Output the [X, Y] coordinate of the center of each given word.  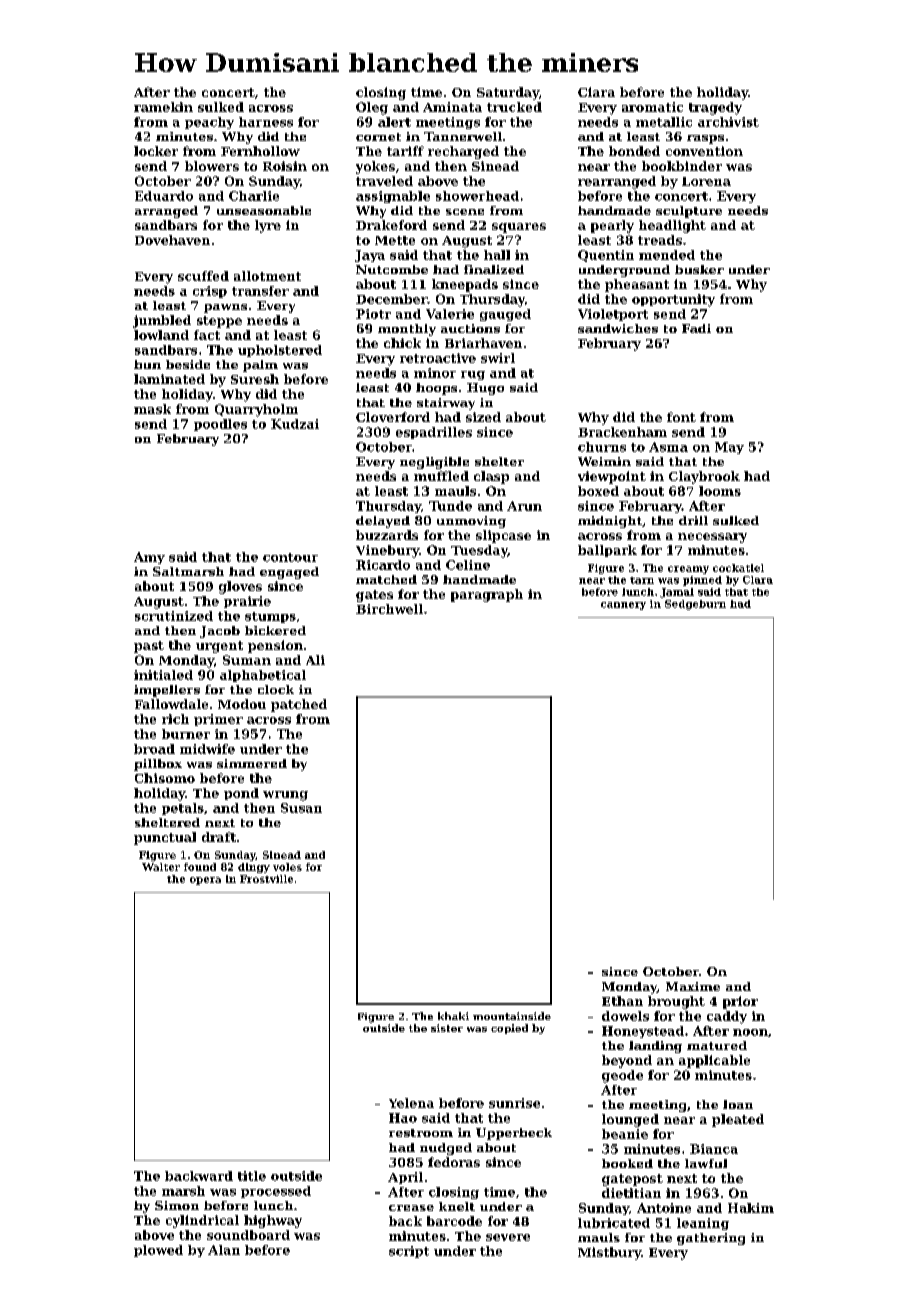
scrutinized [174, 616]
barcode [454, 1221]
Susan [301, 808]
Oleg [372, 108]
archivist [728, 122]
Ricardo [383, 565]
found [200, 867]
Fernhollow [260, 151]
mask [152, 409]
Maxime [693, 986]
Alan [224, 1250]
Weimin [604, 461]
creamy [688, 570]
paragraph [487, 595]
